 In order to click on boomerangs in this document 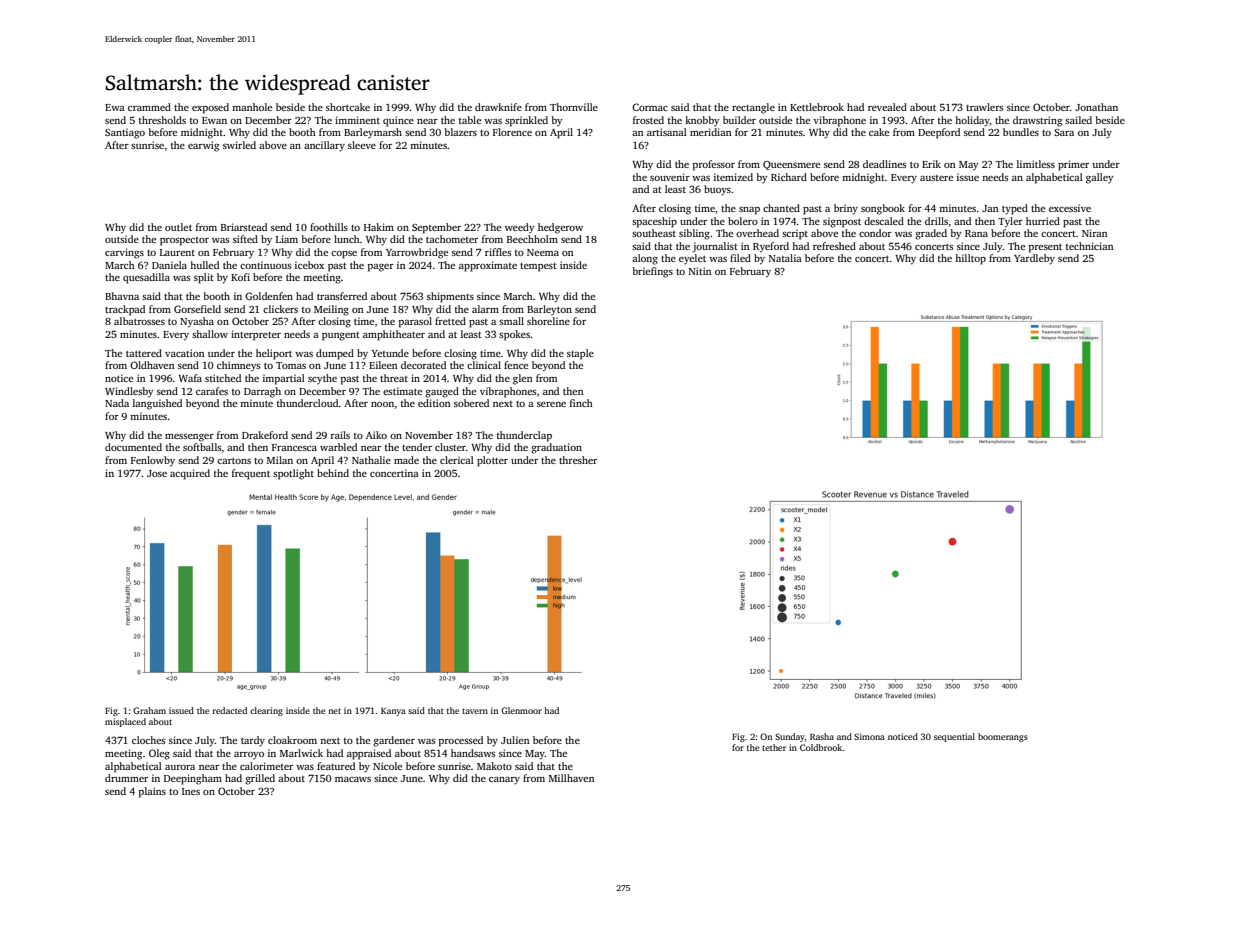, I will do `click(1003, 737)`.
